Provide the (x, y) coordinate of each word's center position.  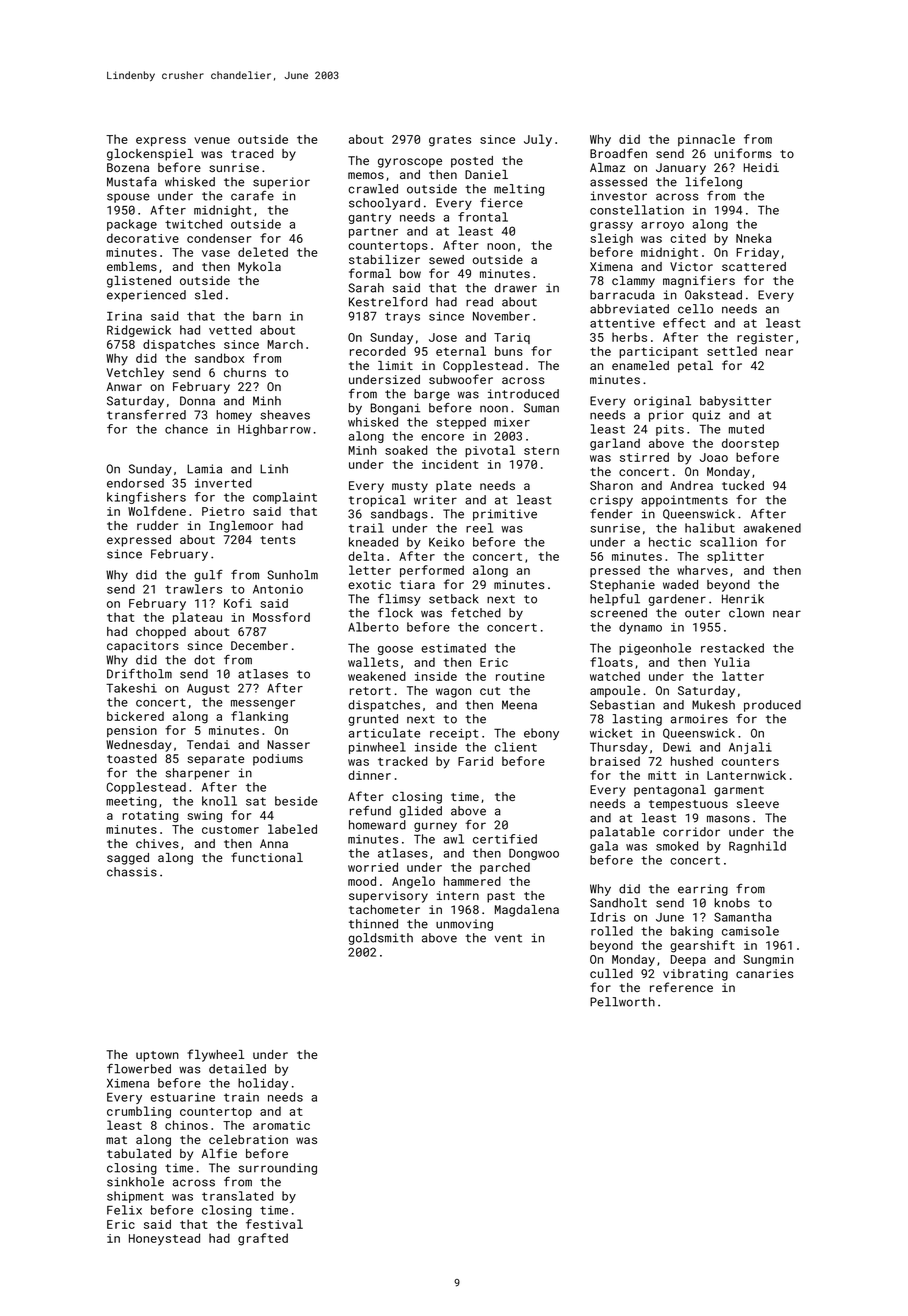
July (538, 140)
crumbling (139, 1112)
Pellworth (622, 1002)
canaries (765, 973)
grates (450, 141)
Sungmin (768, 961)
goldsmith (380, 939)
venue (212, 140)
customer (230, 830)
